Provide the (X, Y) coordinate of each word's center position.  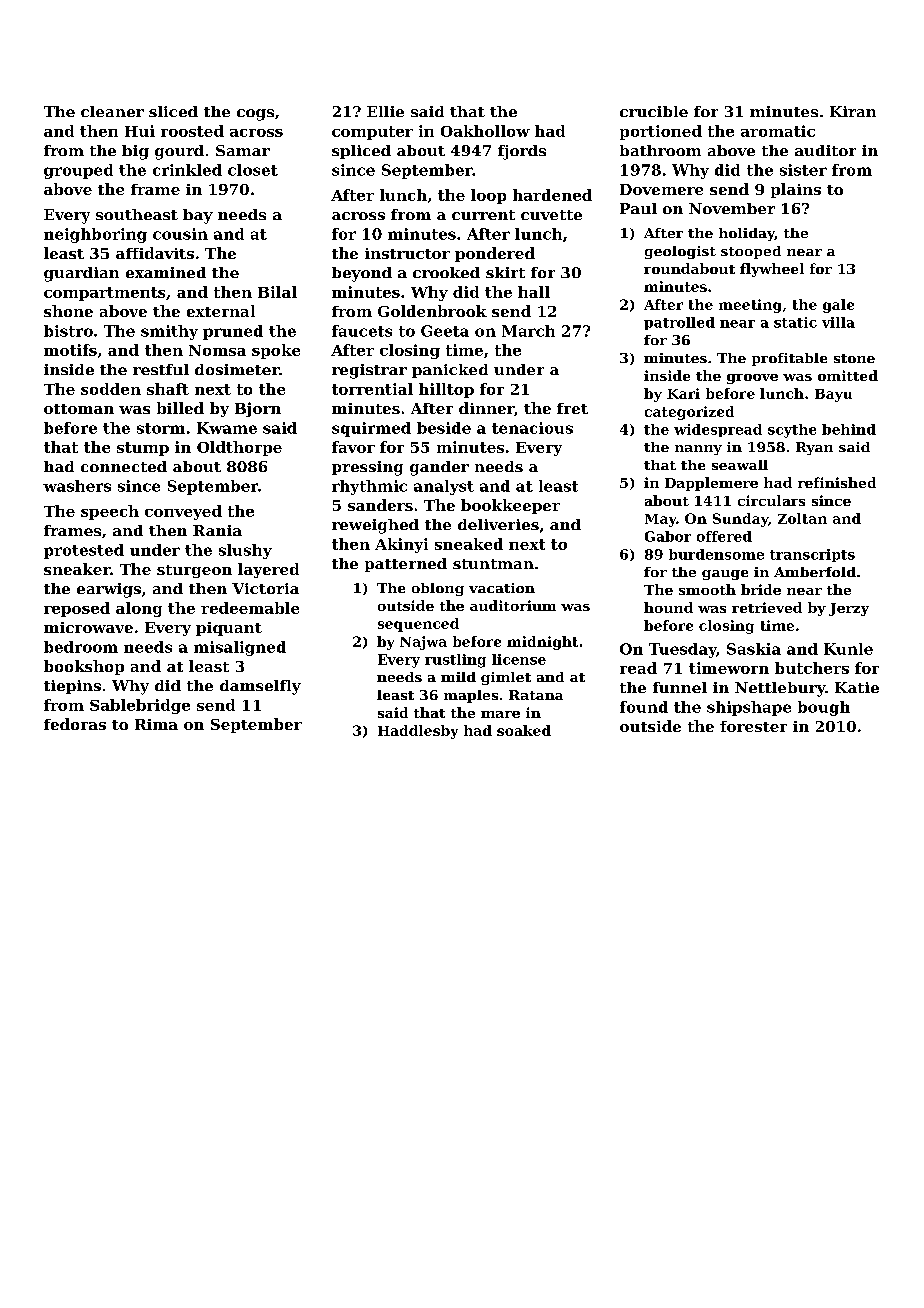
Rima (156, 724)
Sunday (740, 520)
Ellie (385, 111)
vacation (502, 588)
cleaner (112, 111)
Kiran (853, 111)
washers (77, 486)
